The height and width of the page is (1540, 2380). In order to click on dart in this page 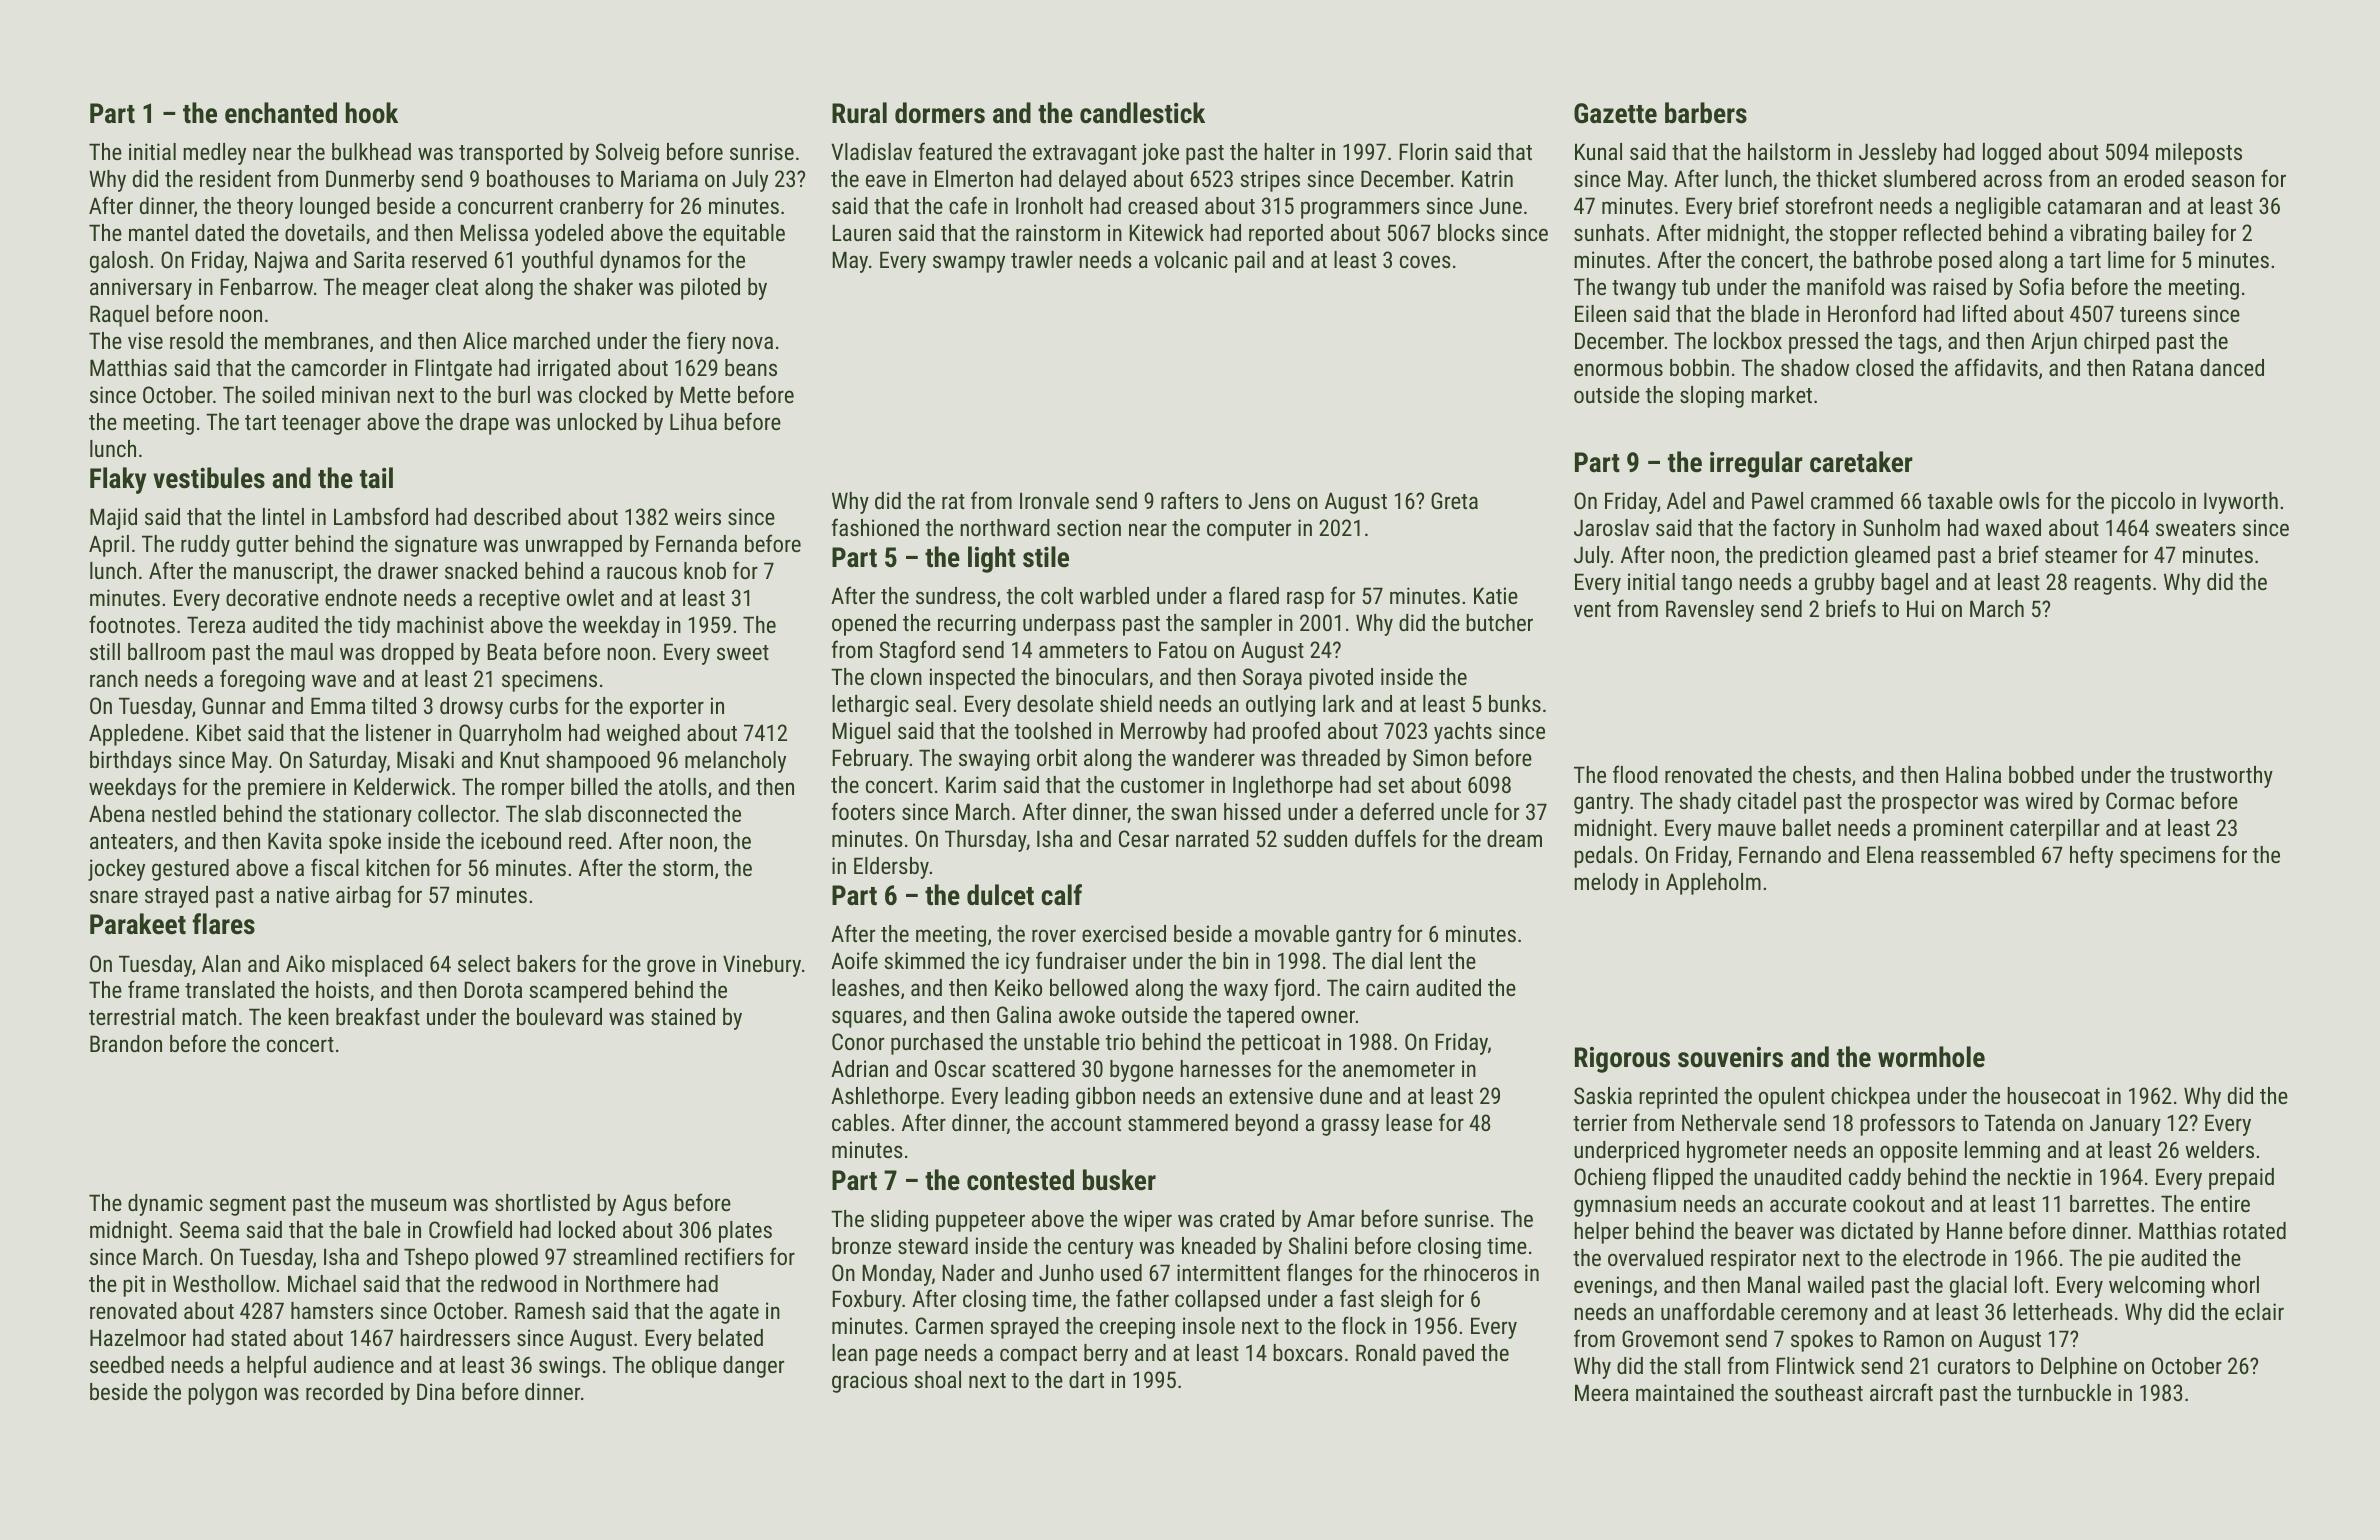, I will do `click(1086, 1379)`.
